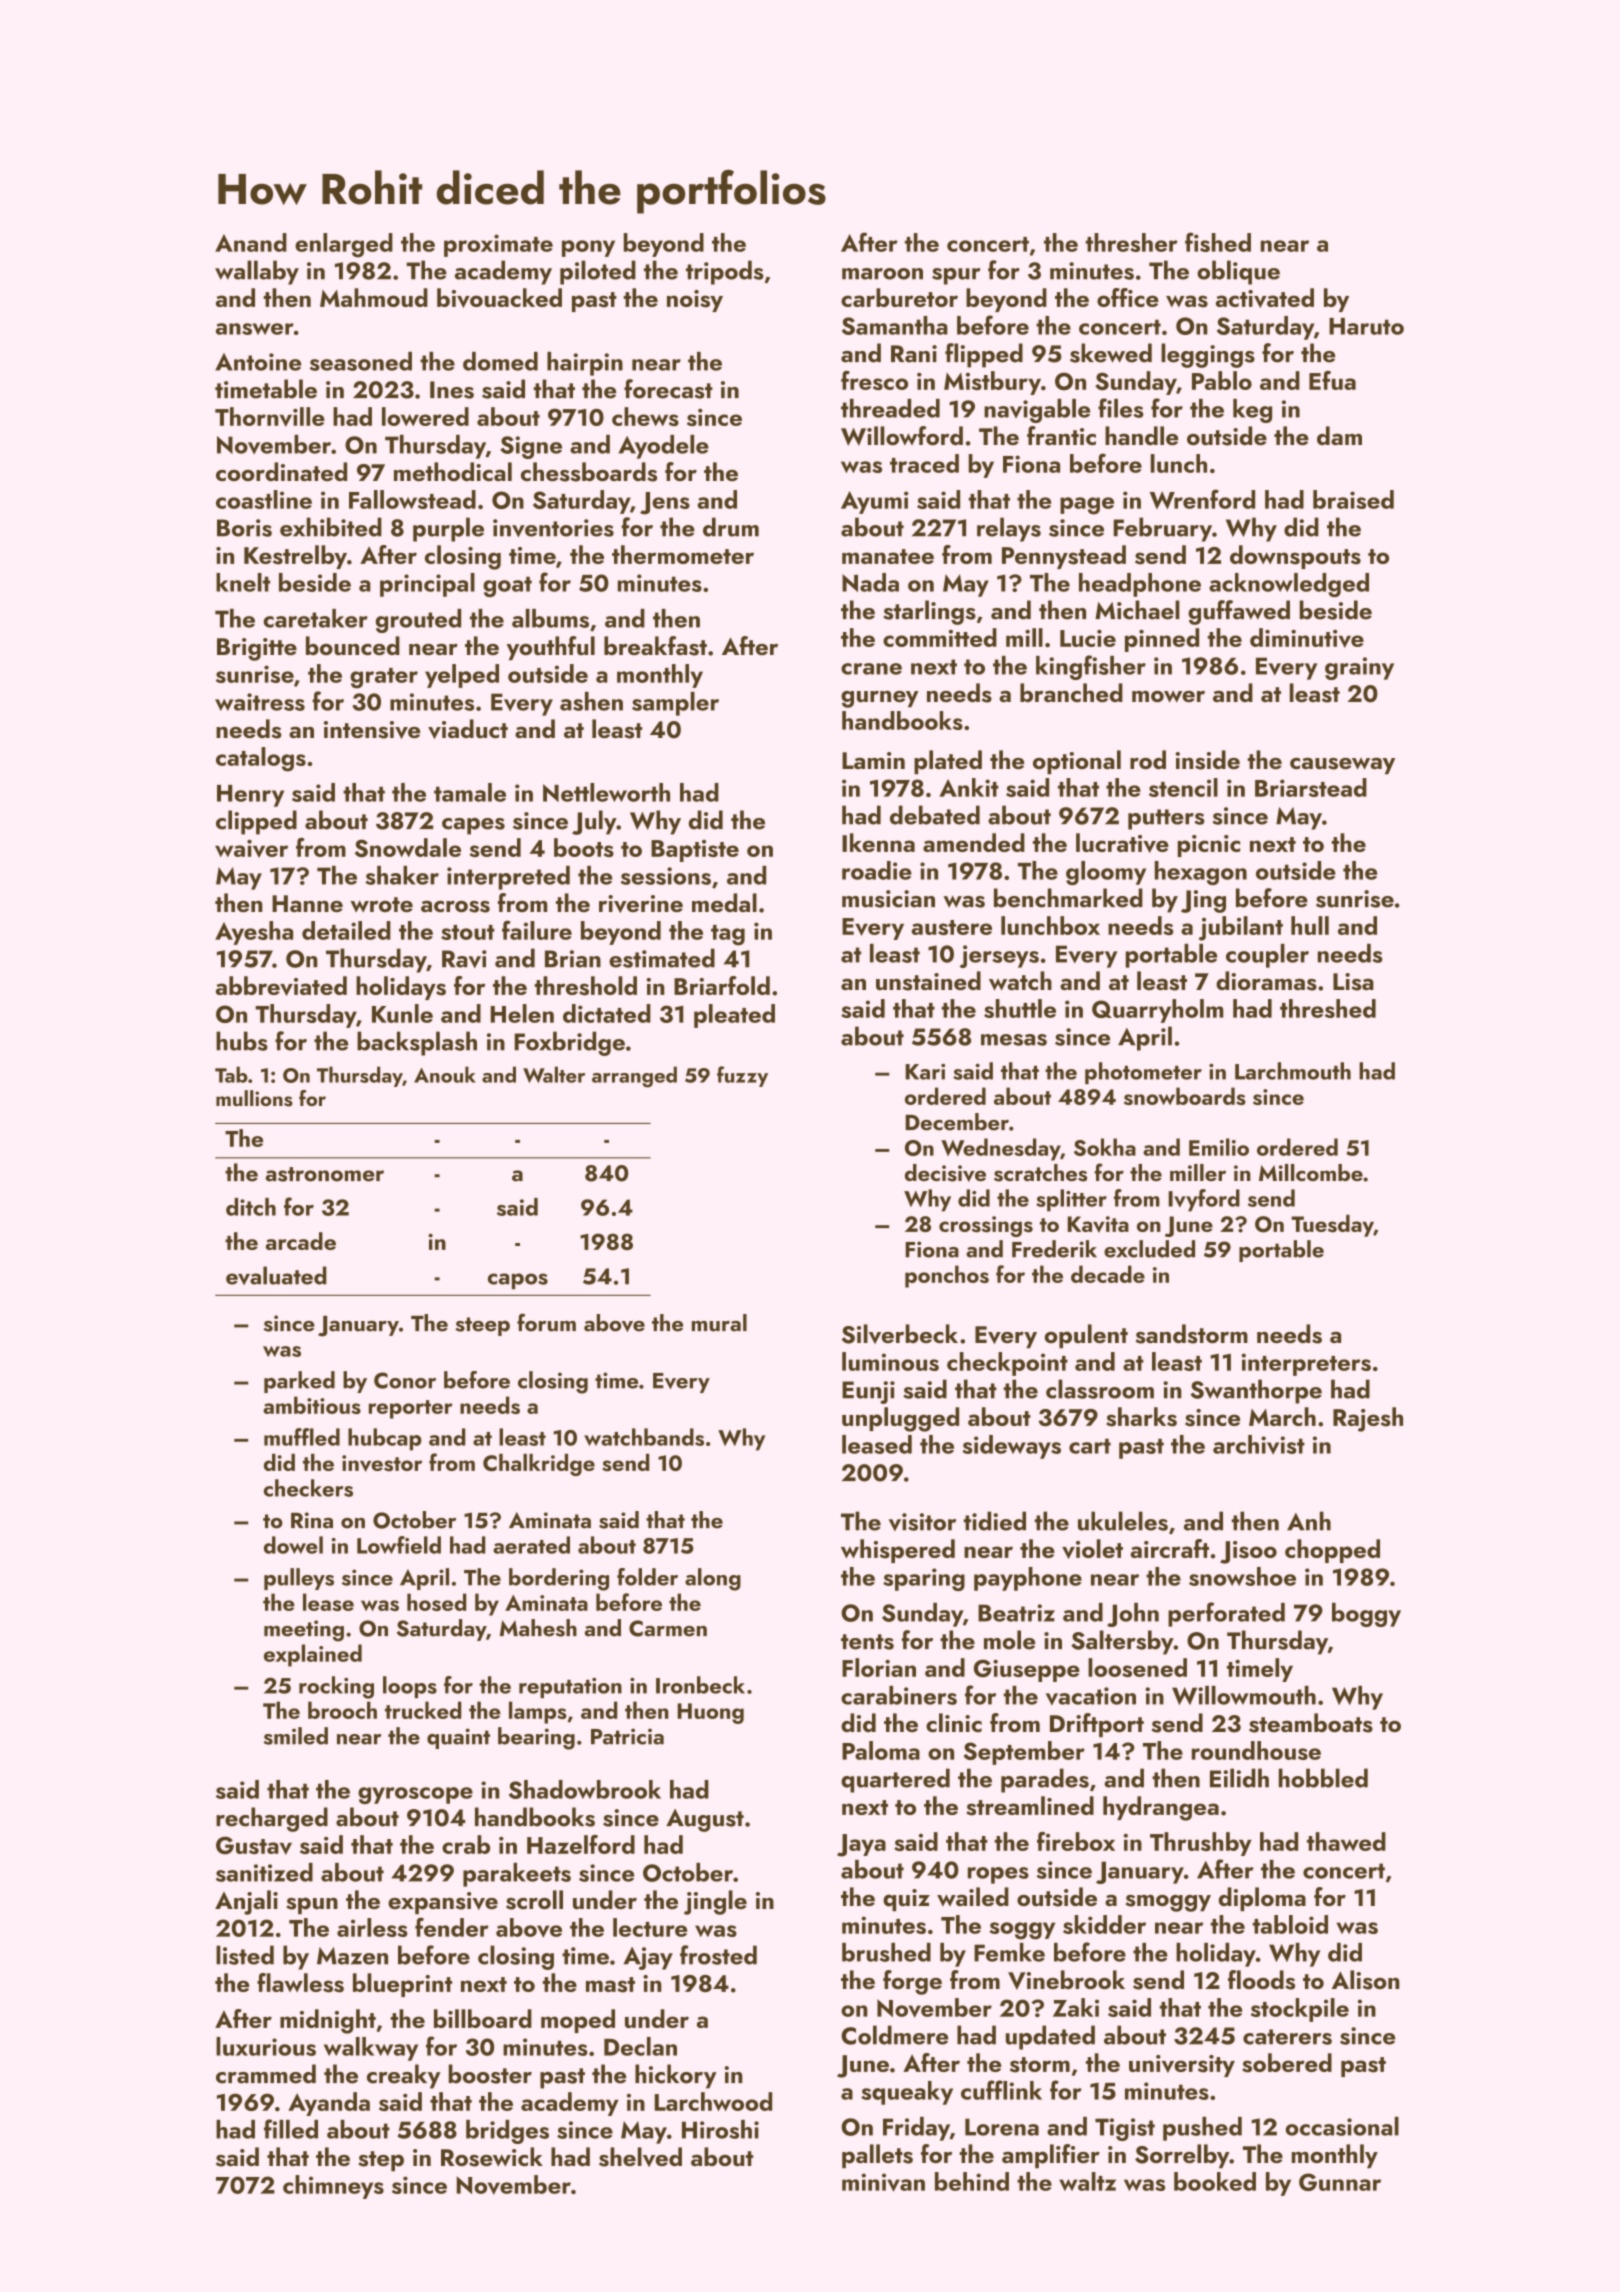 The height and width of the screenshot is (2292, 1620). I want to click on enlarged, so click(344, 245).
